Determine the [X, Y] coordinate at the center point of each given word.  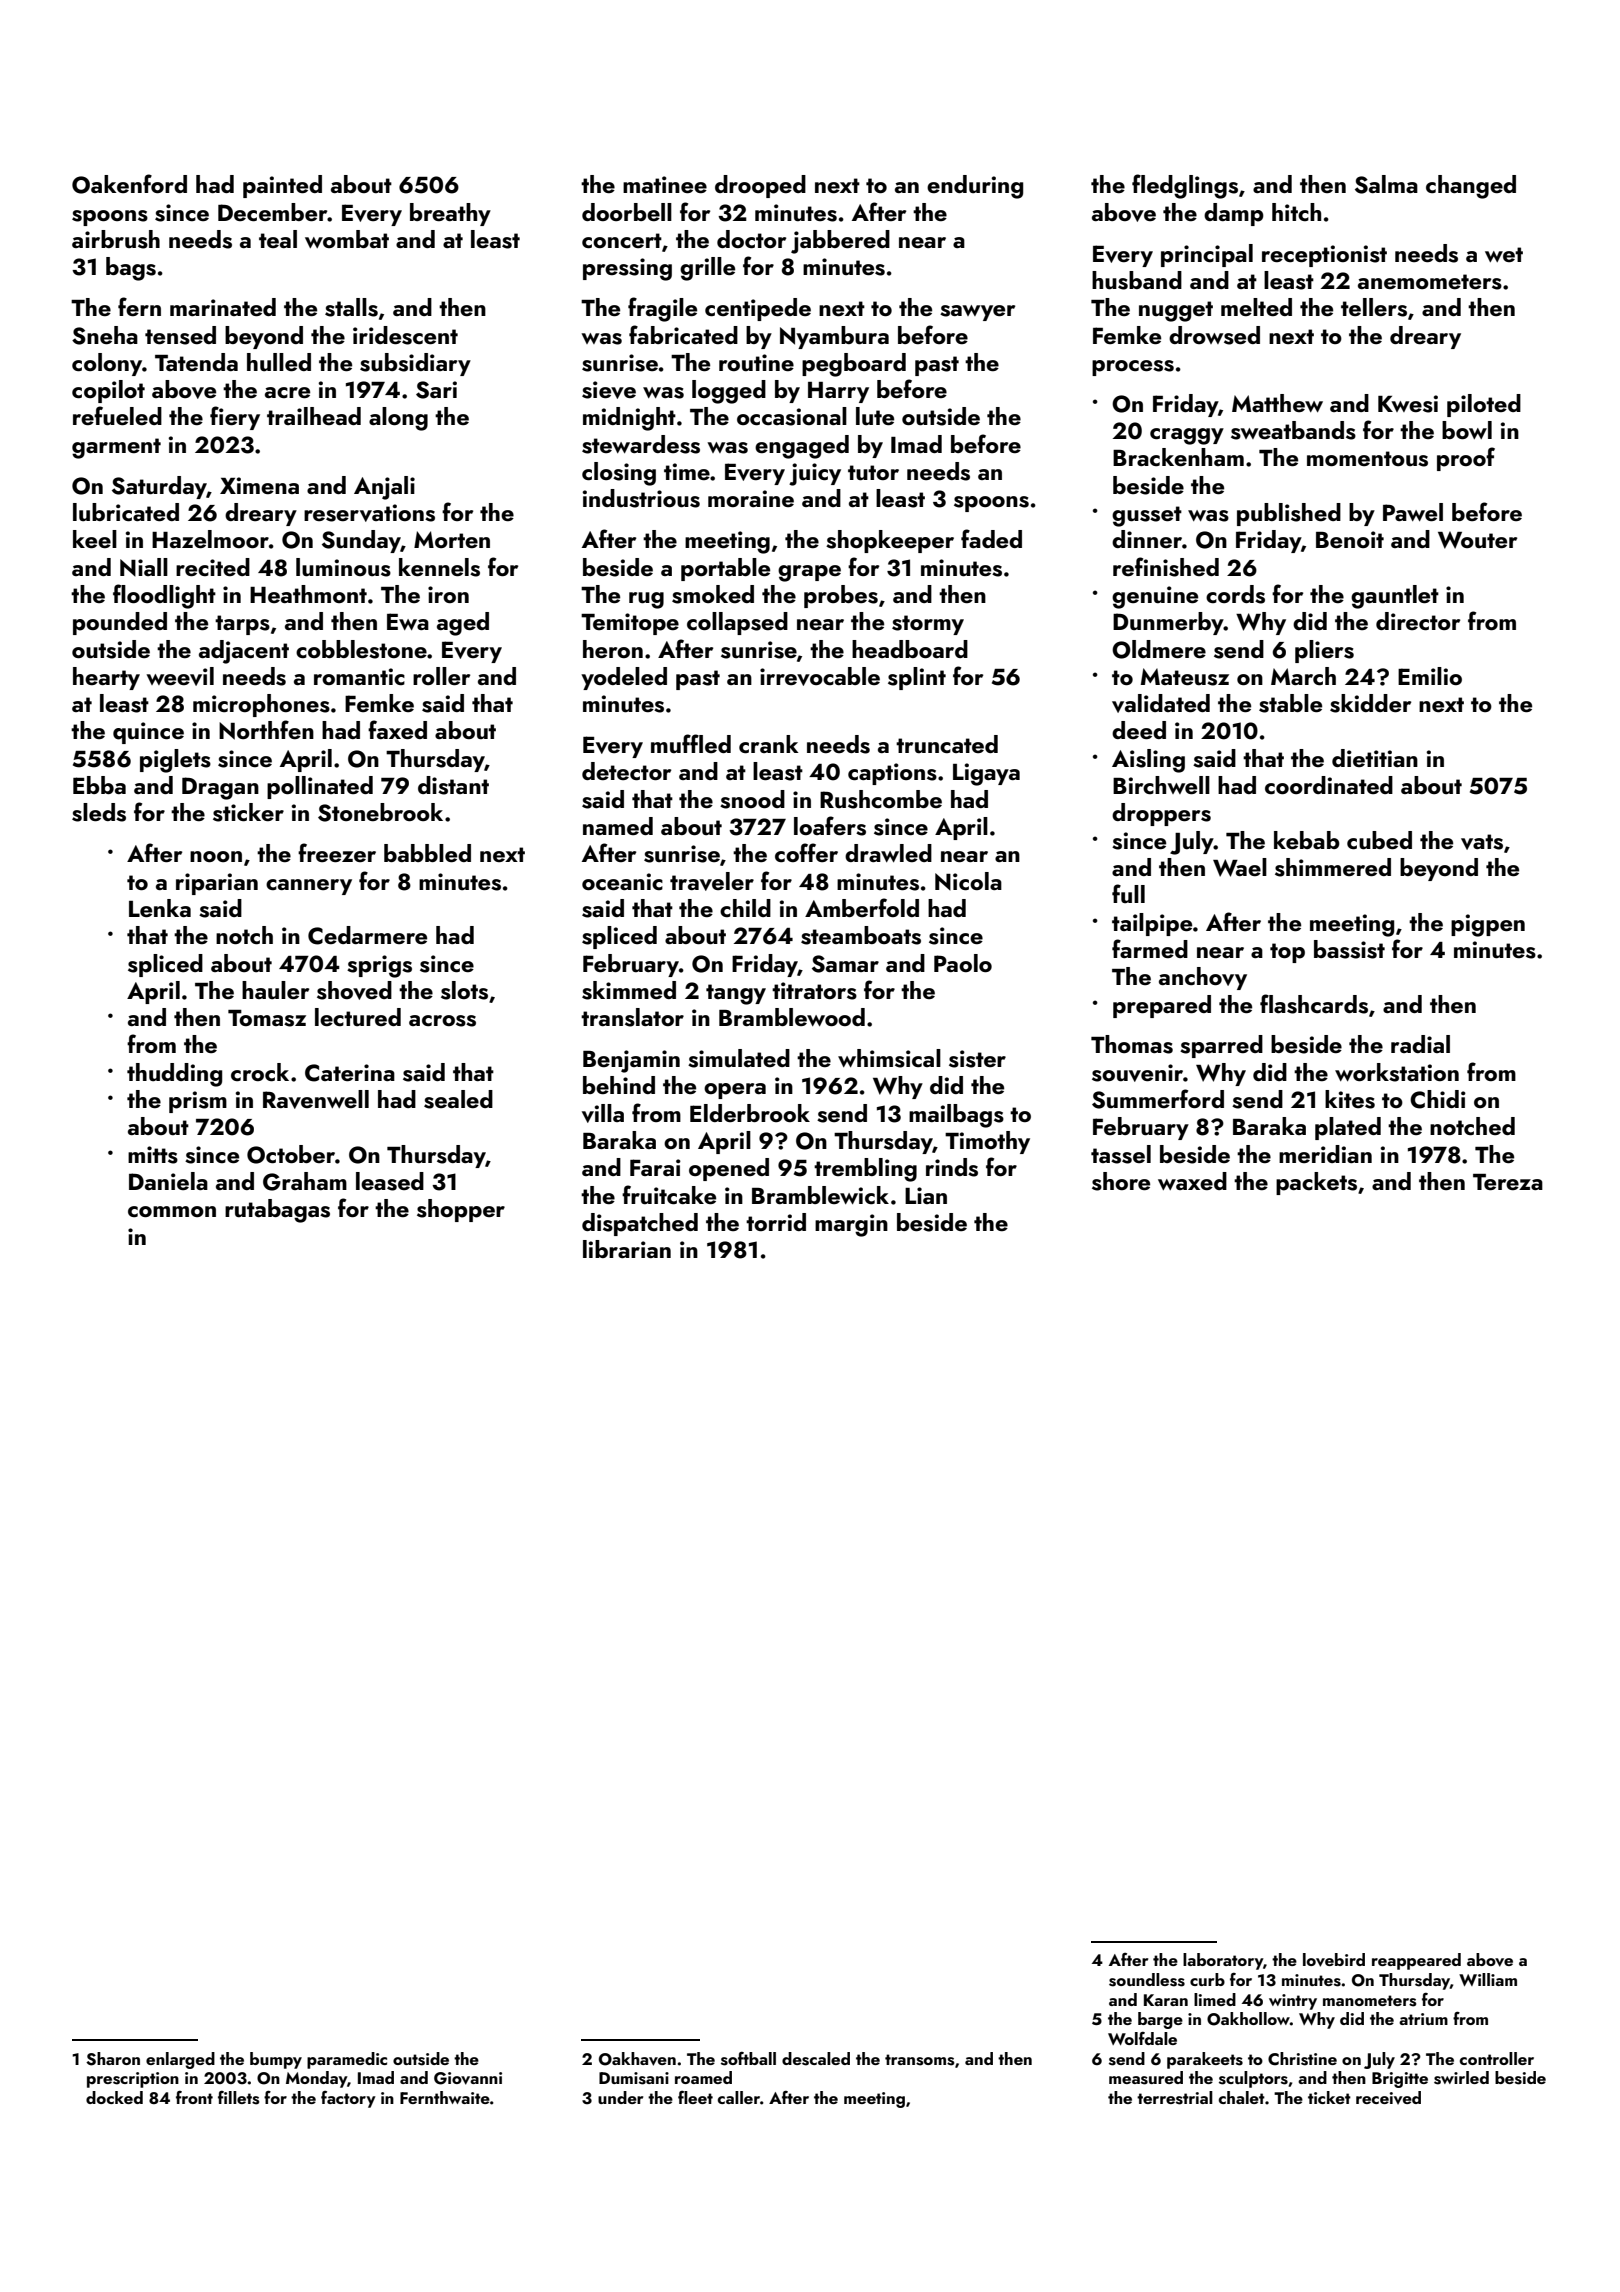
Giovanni [468, 2078]
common [172, 1211]
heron [613, 649]
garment [116, 448]
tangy [736, 994]
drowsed [1214, 335]
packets [1316, 1183]
